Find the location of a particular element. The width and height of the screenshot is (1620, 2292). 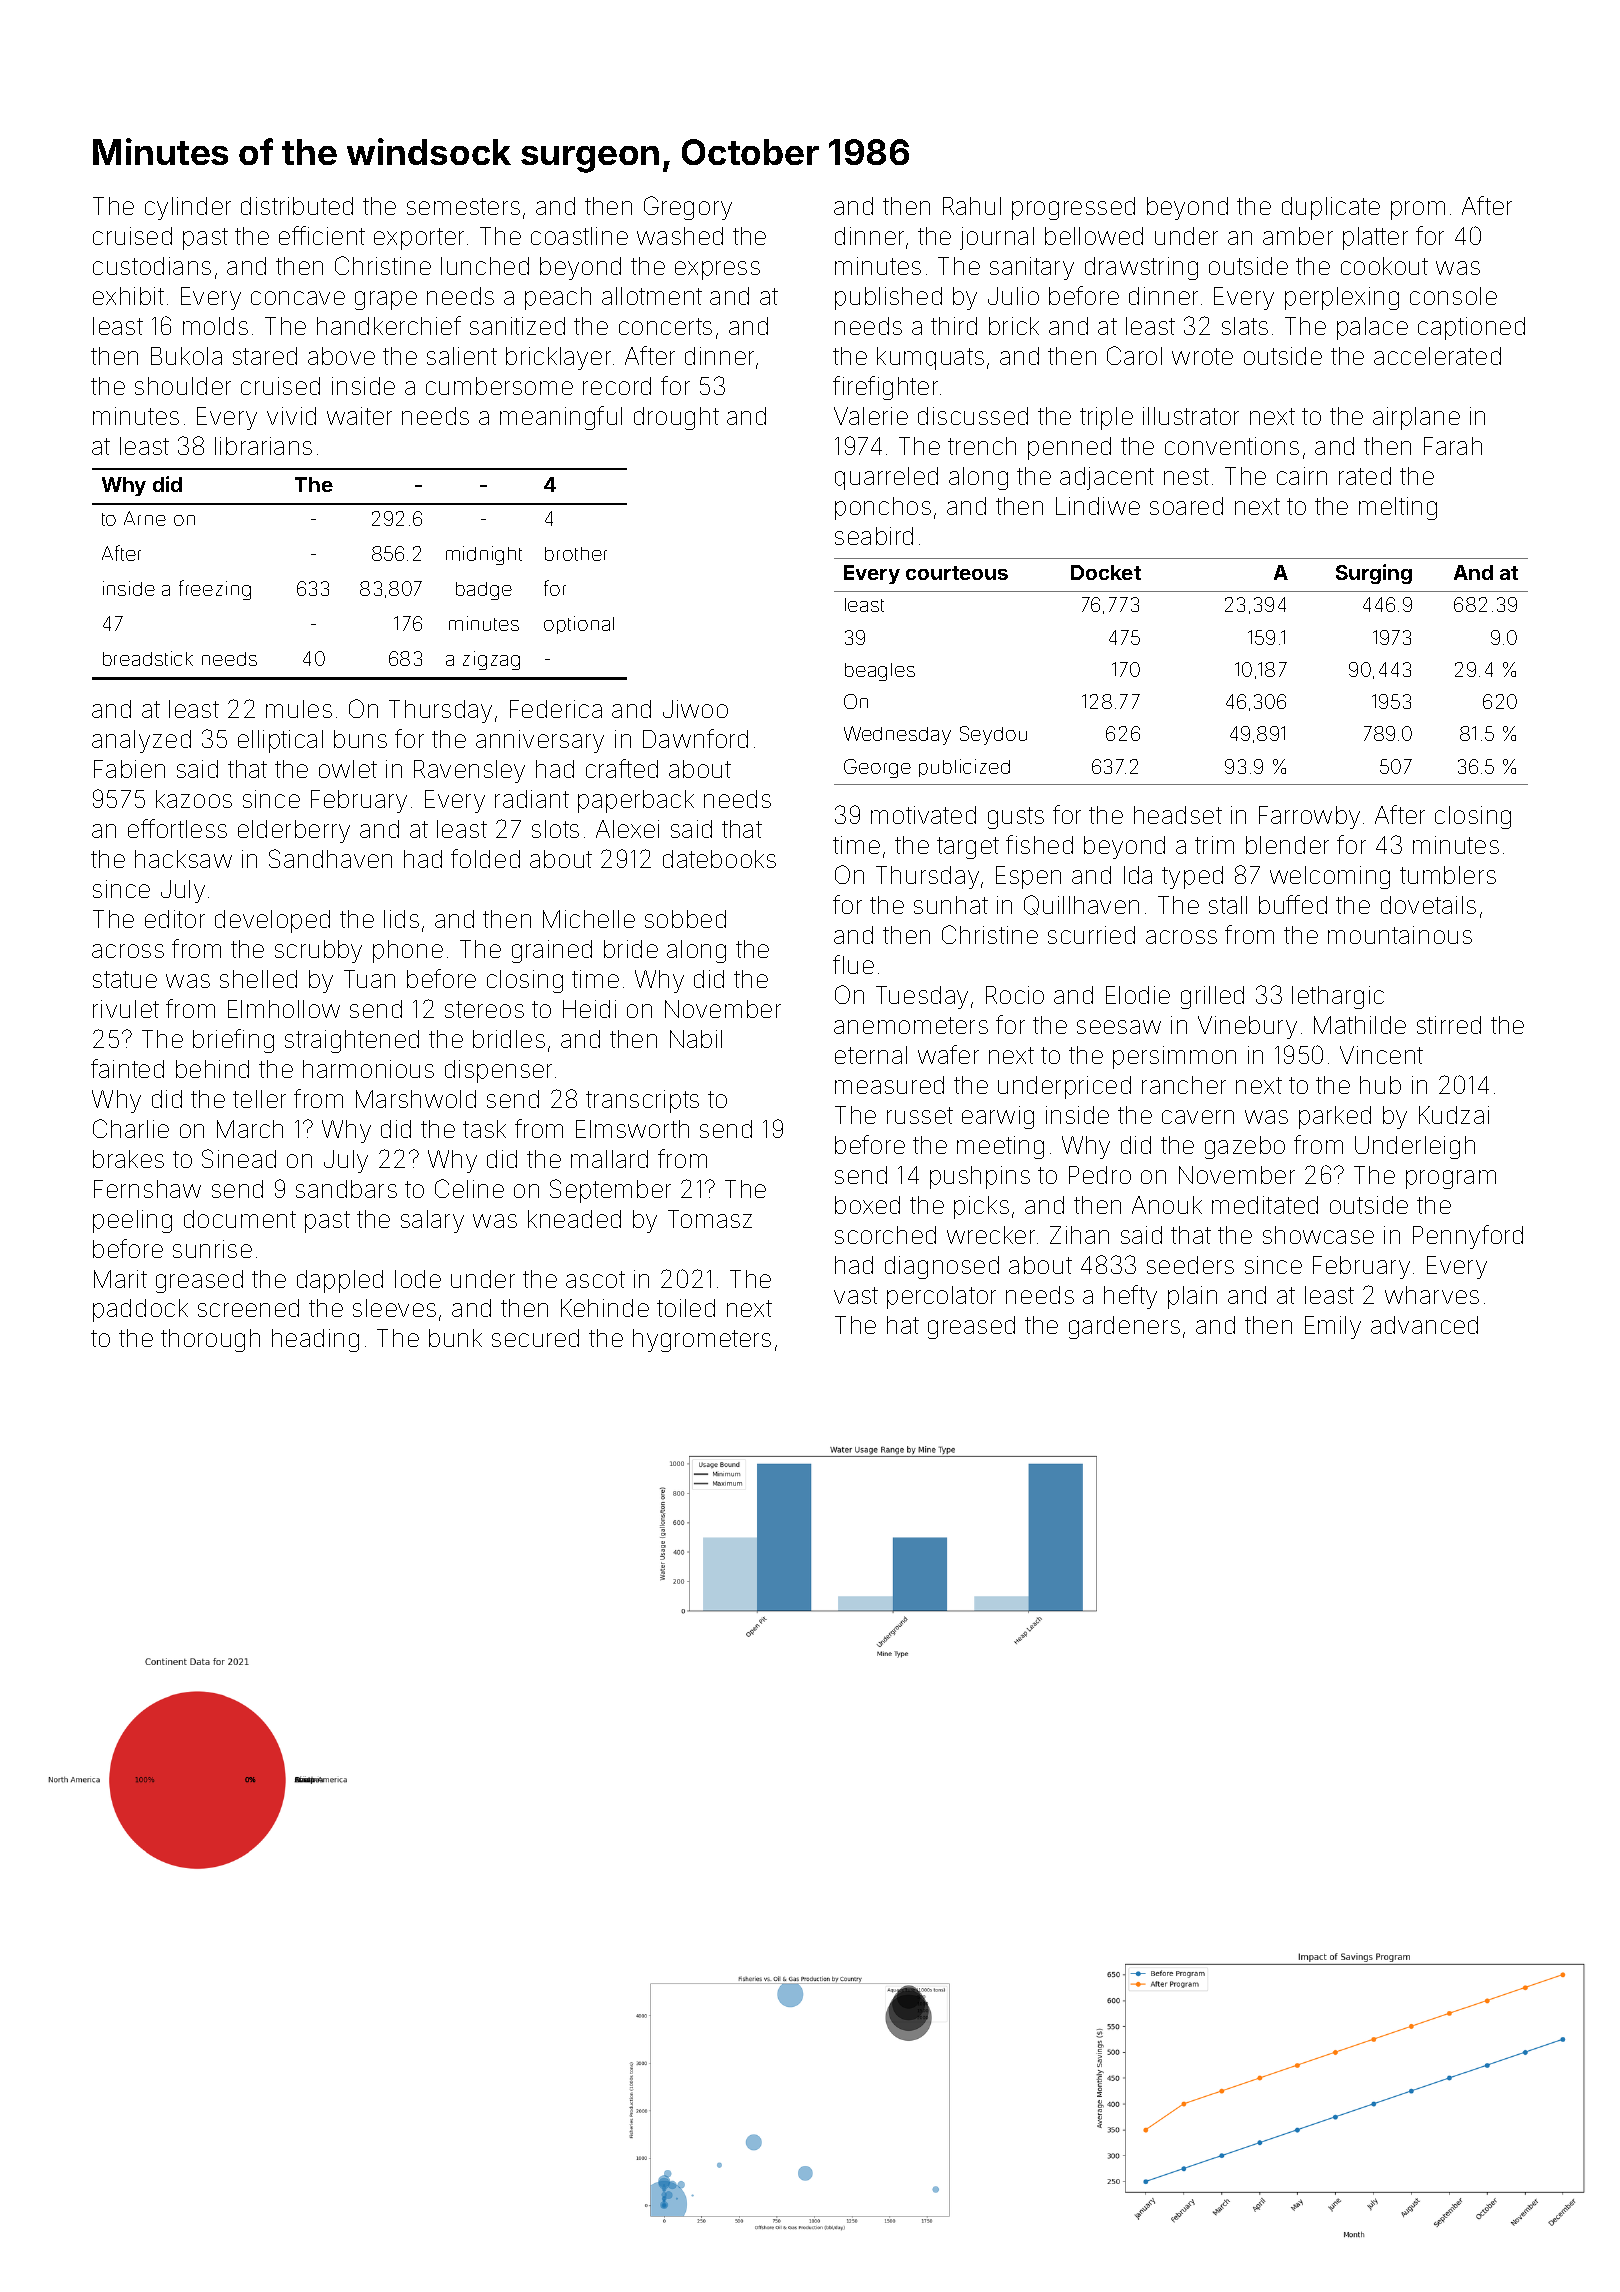

slats is located at coordinates (1245, 326).
